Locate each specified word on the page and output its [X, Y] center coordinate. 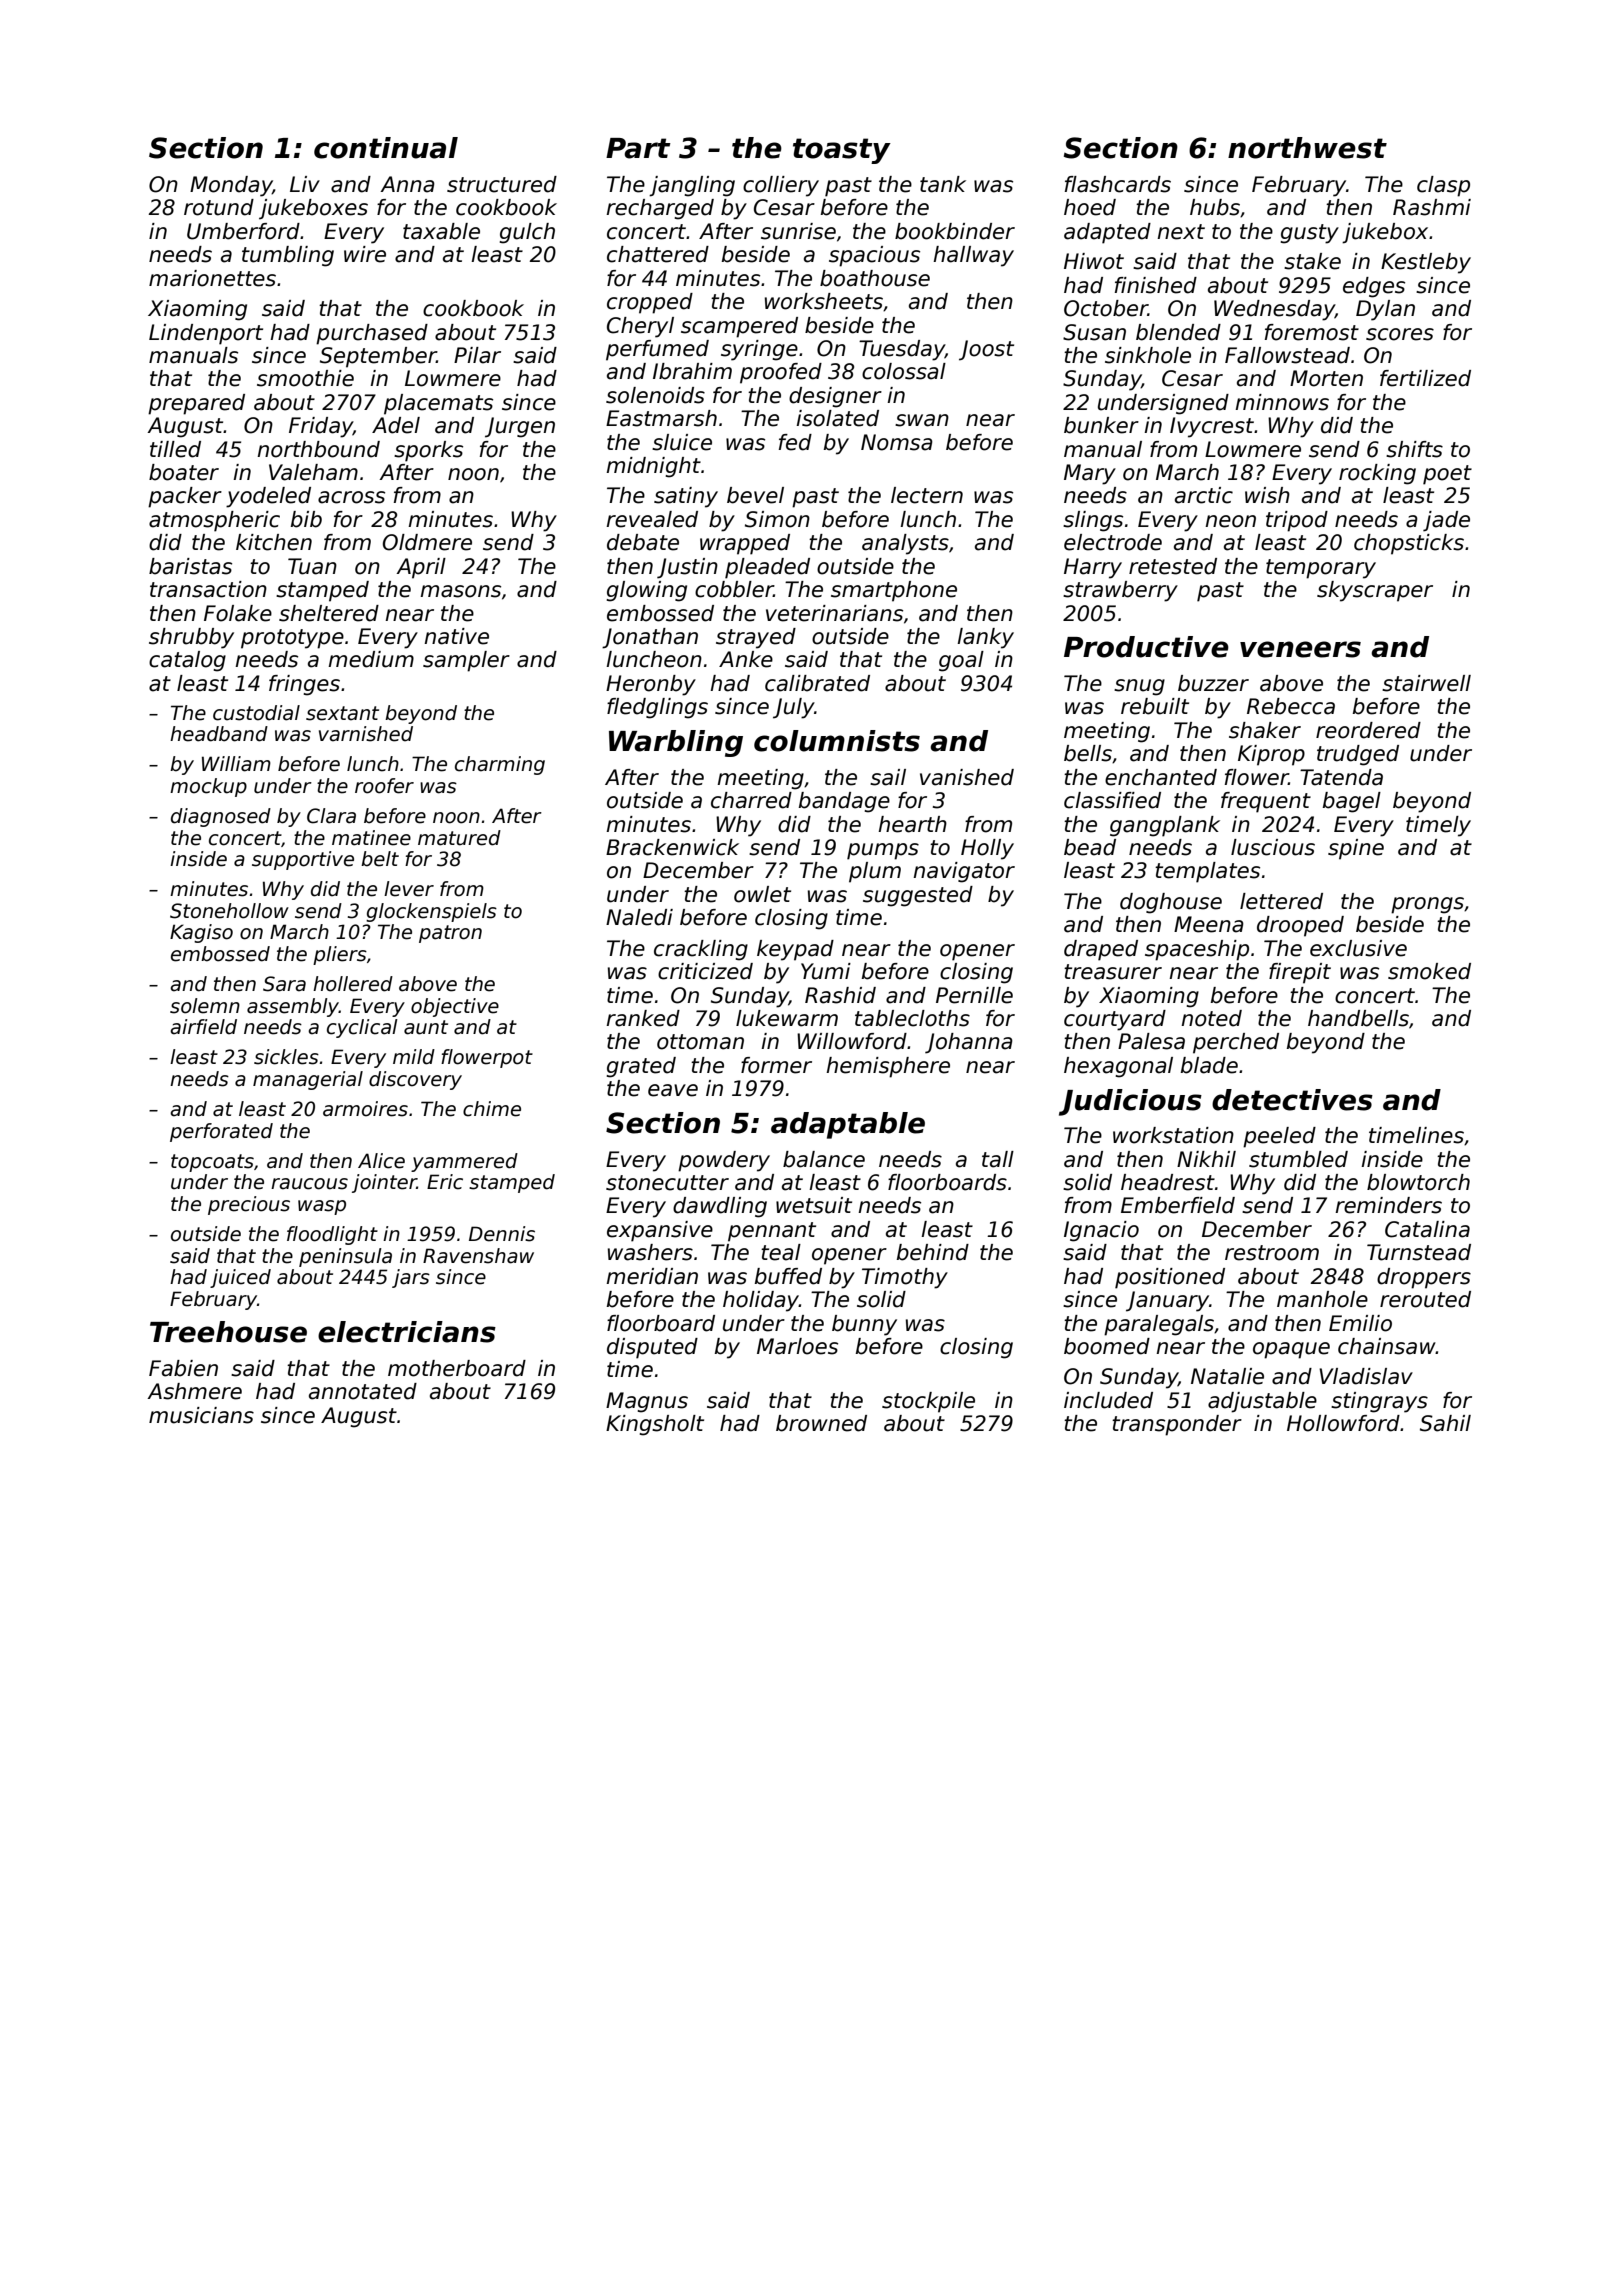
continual [386, 148]
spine [1356, 849]
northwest [1307, 148]
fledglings [657, 708]
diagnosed [221, 817]
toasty [842, 151]
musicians [201, 1415]
